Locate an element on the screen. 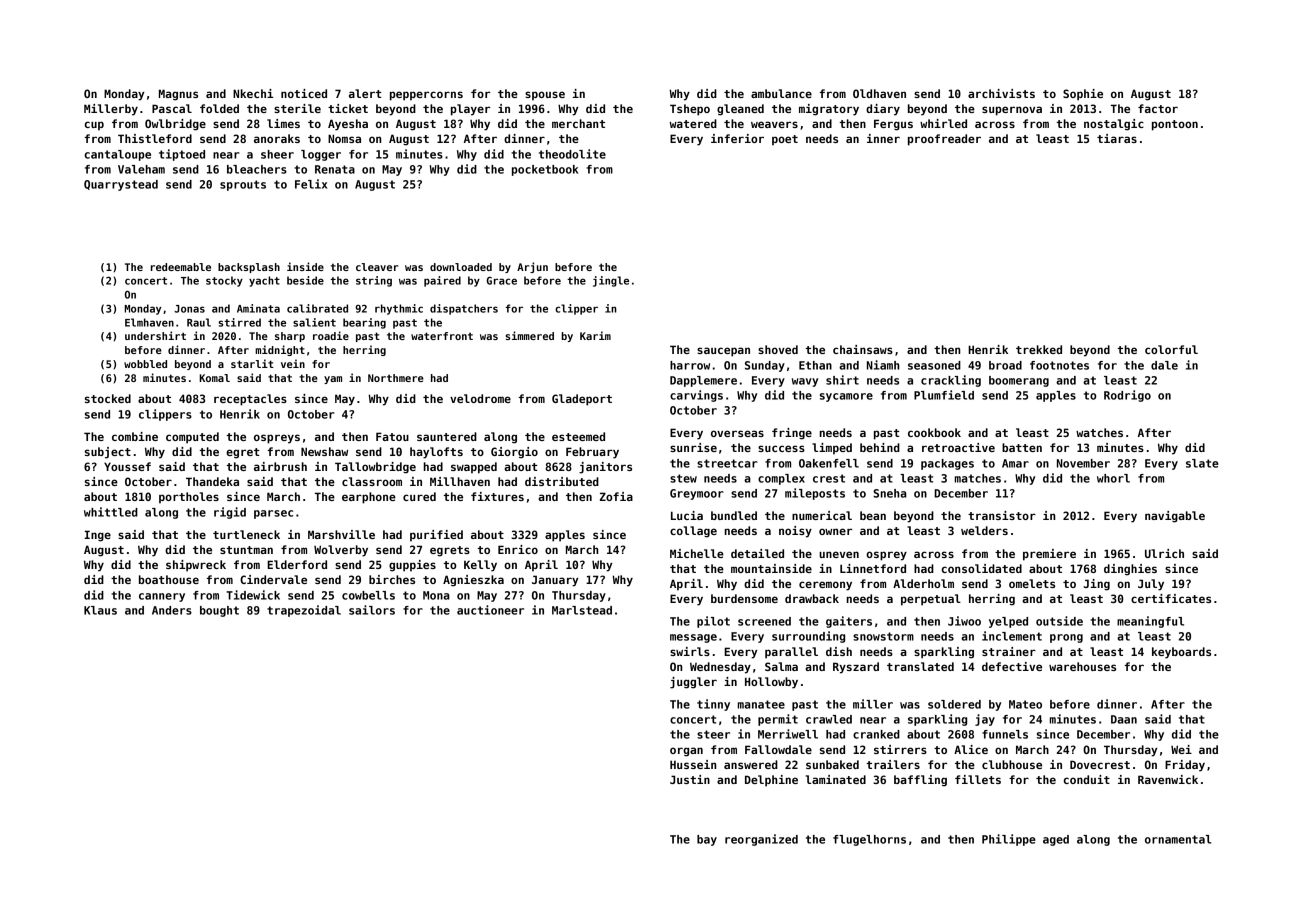  shipwreck is located at coordinates (196, 566).
